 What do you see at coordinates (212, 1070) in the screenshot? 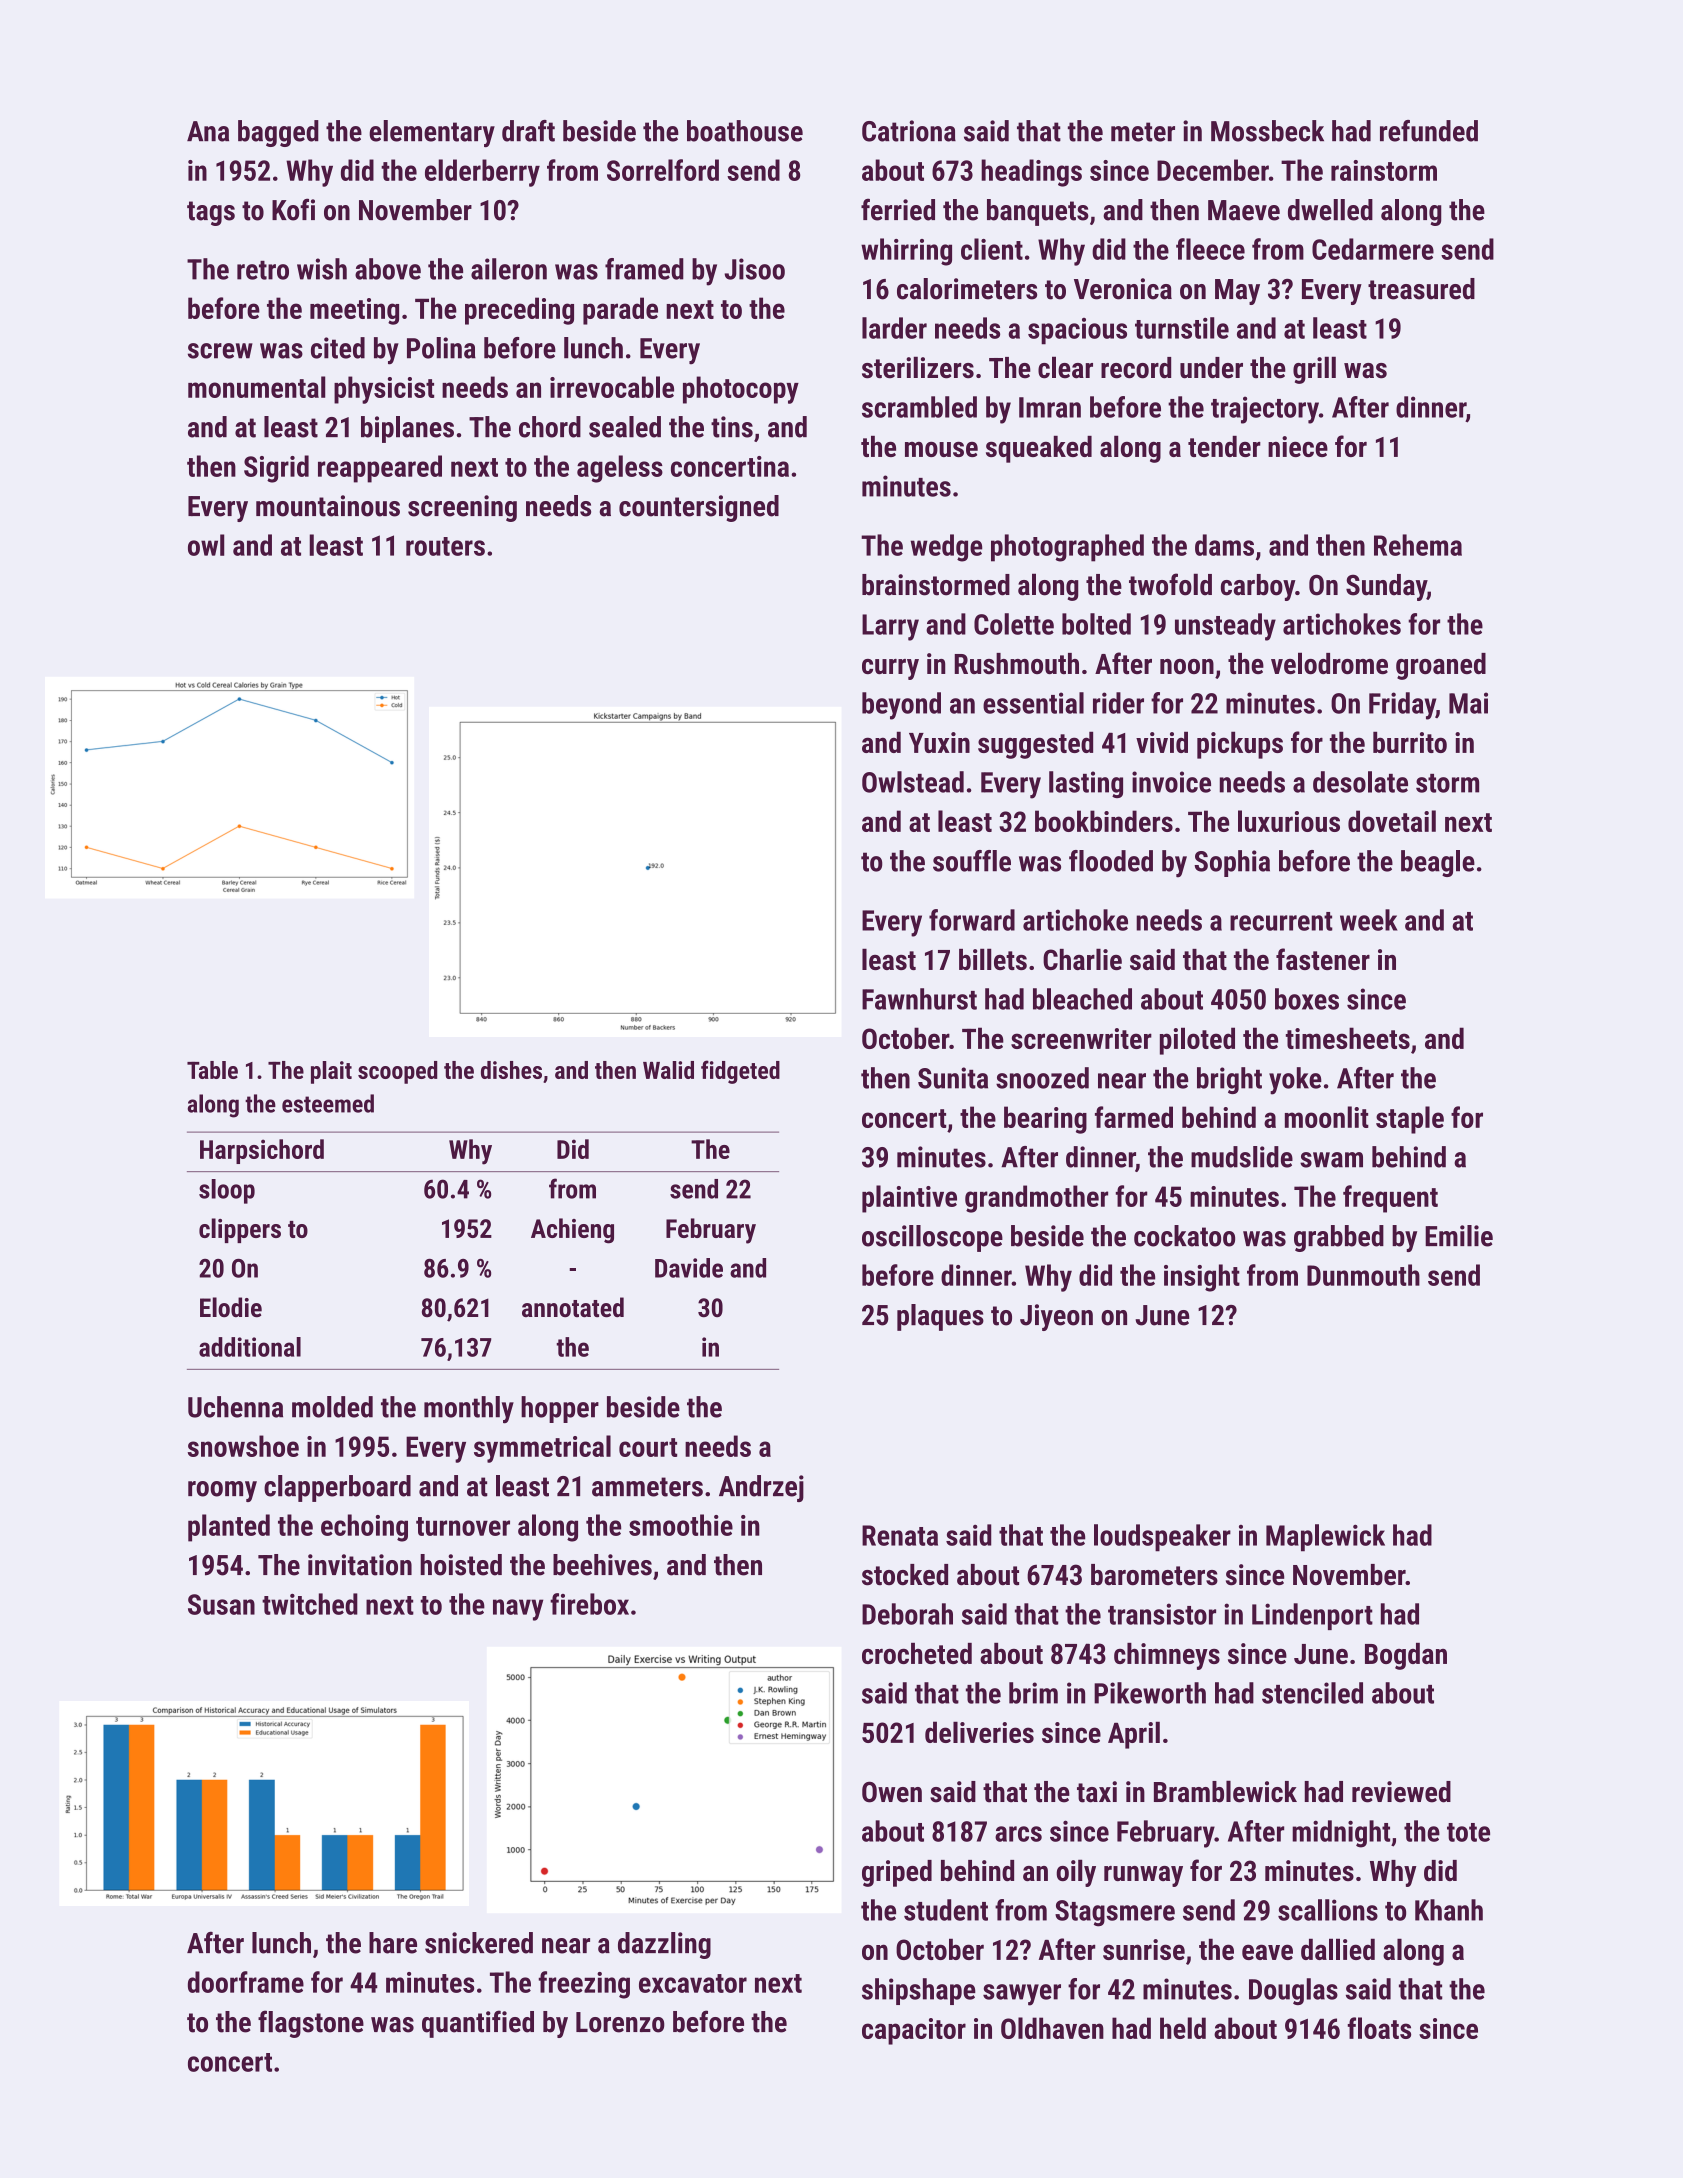
I see `Table` at bounding box center [212, 1070].
